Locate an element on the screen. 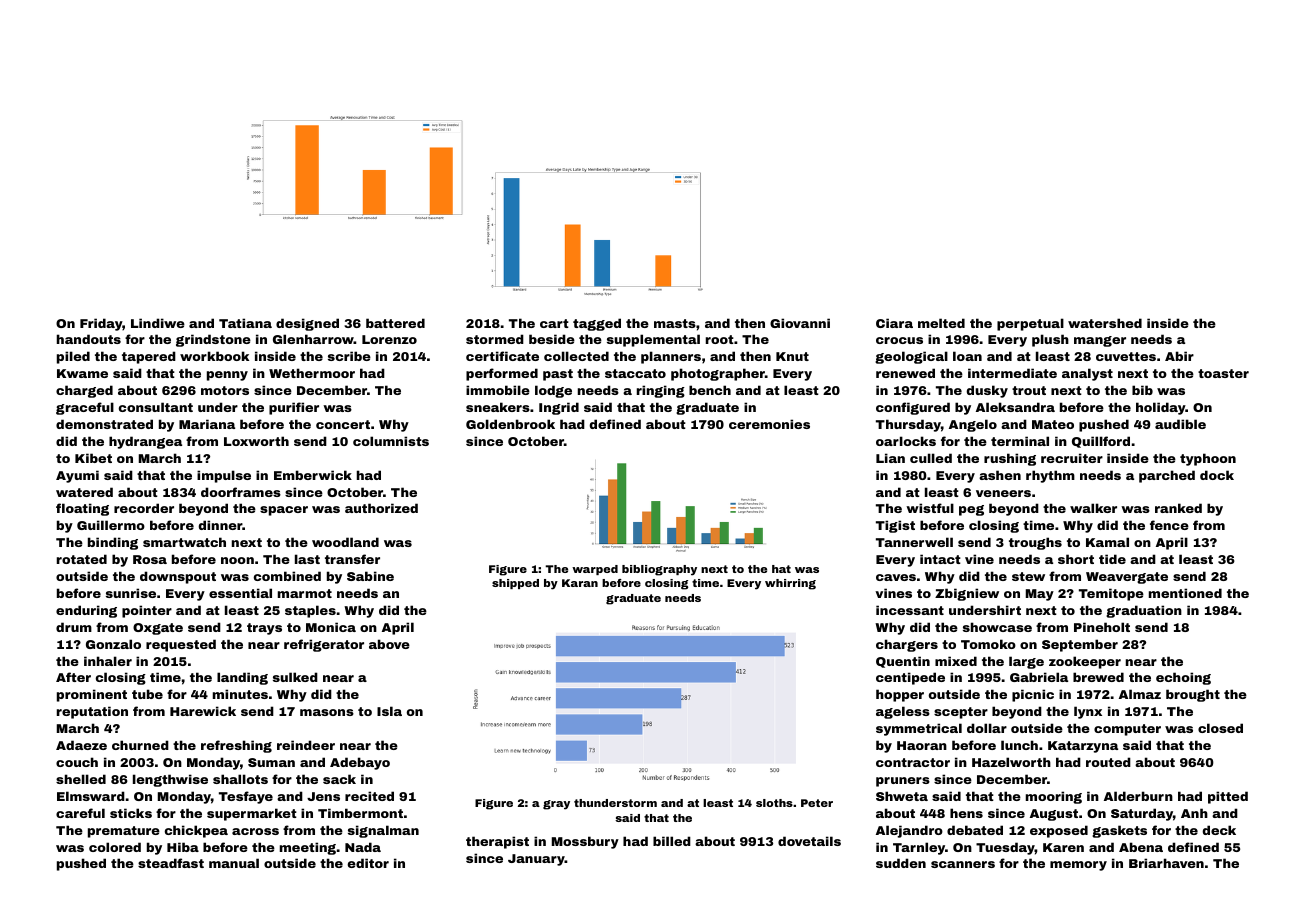 This screenshot has width=1308, height=924. chargers is located at coordinates (907, 645).
